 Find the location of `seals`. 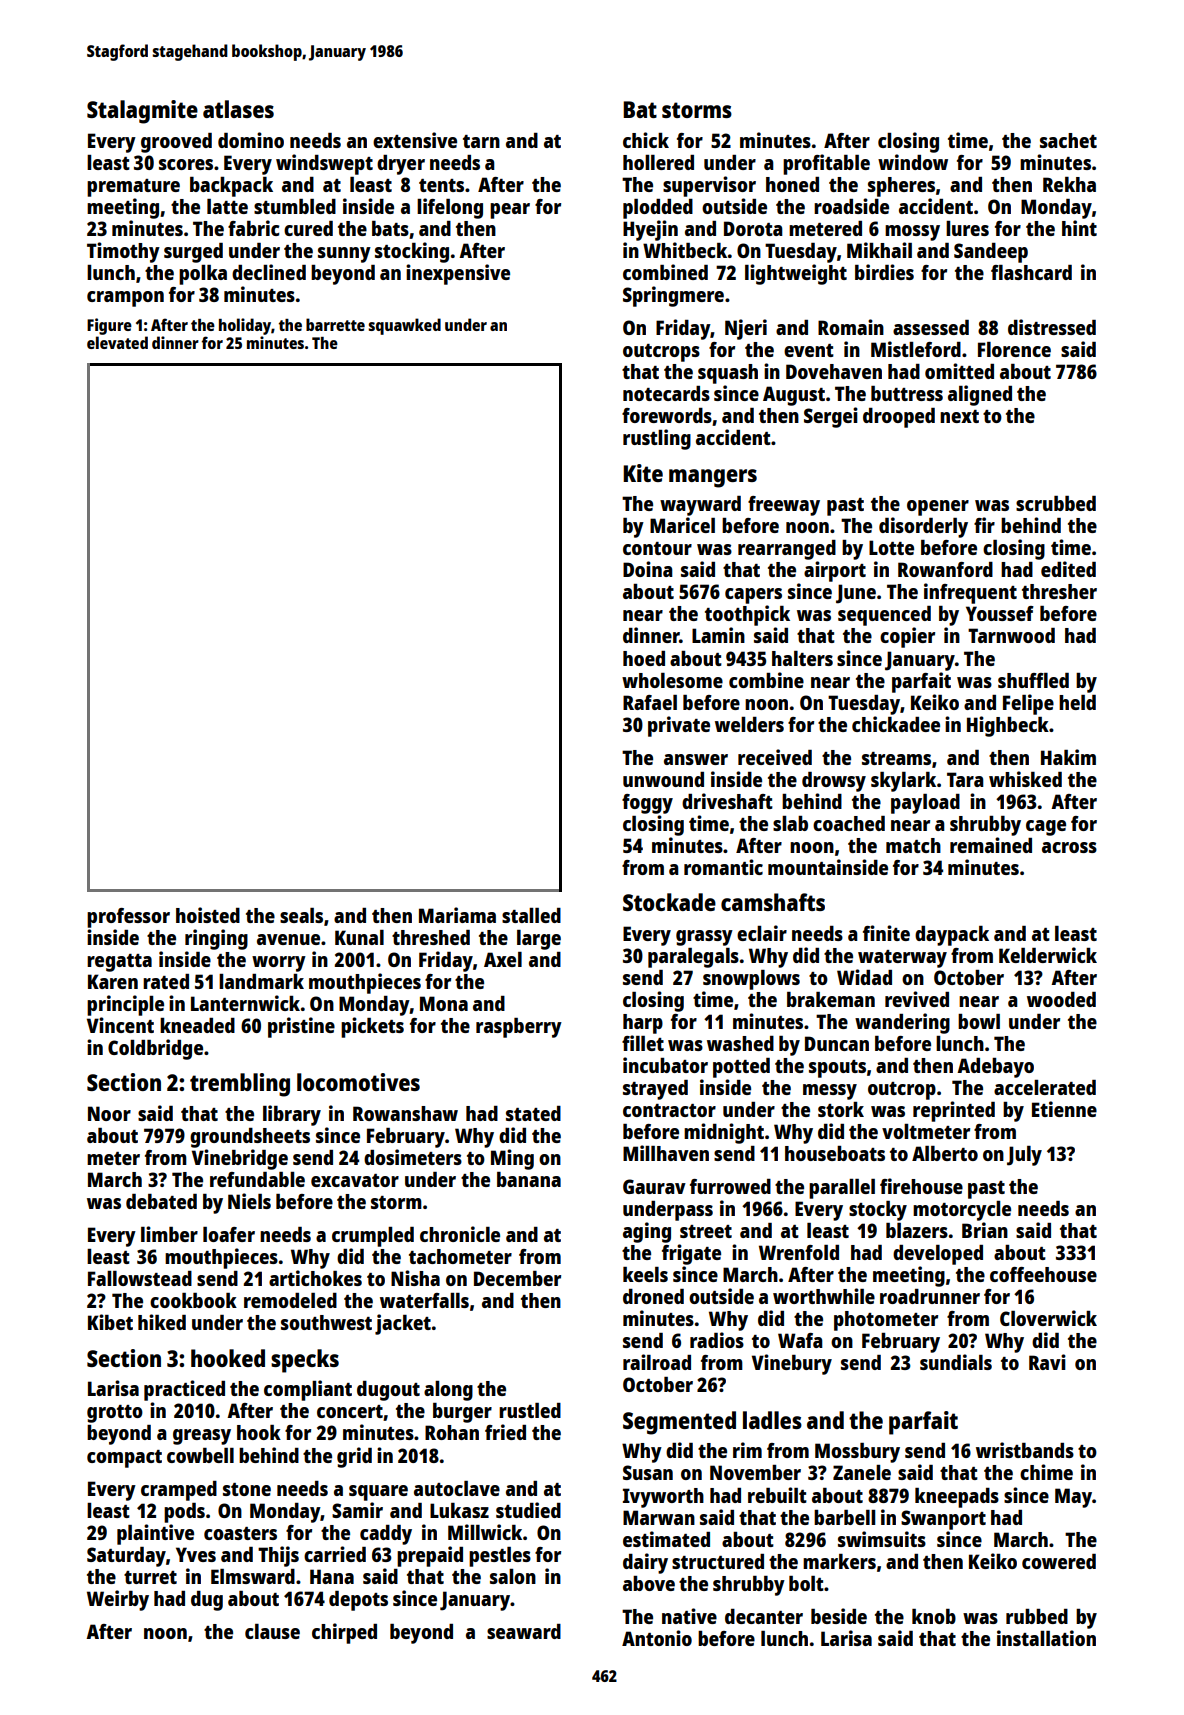

seals is located at coordinates (301, 915).
